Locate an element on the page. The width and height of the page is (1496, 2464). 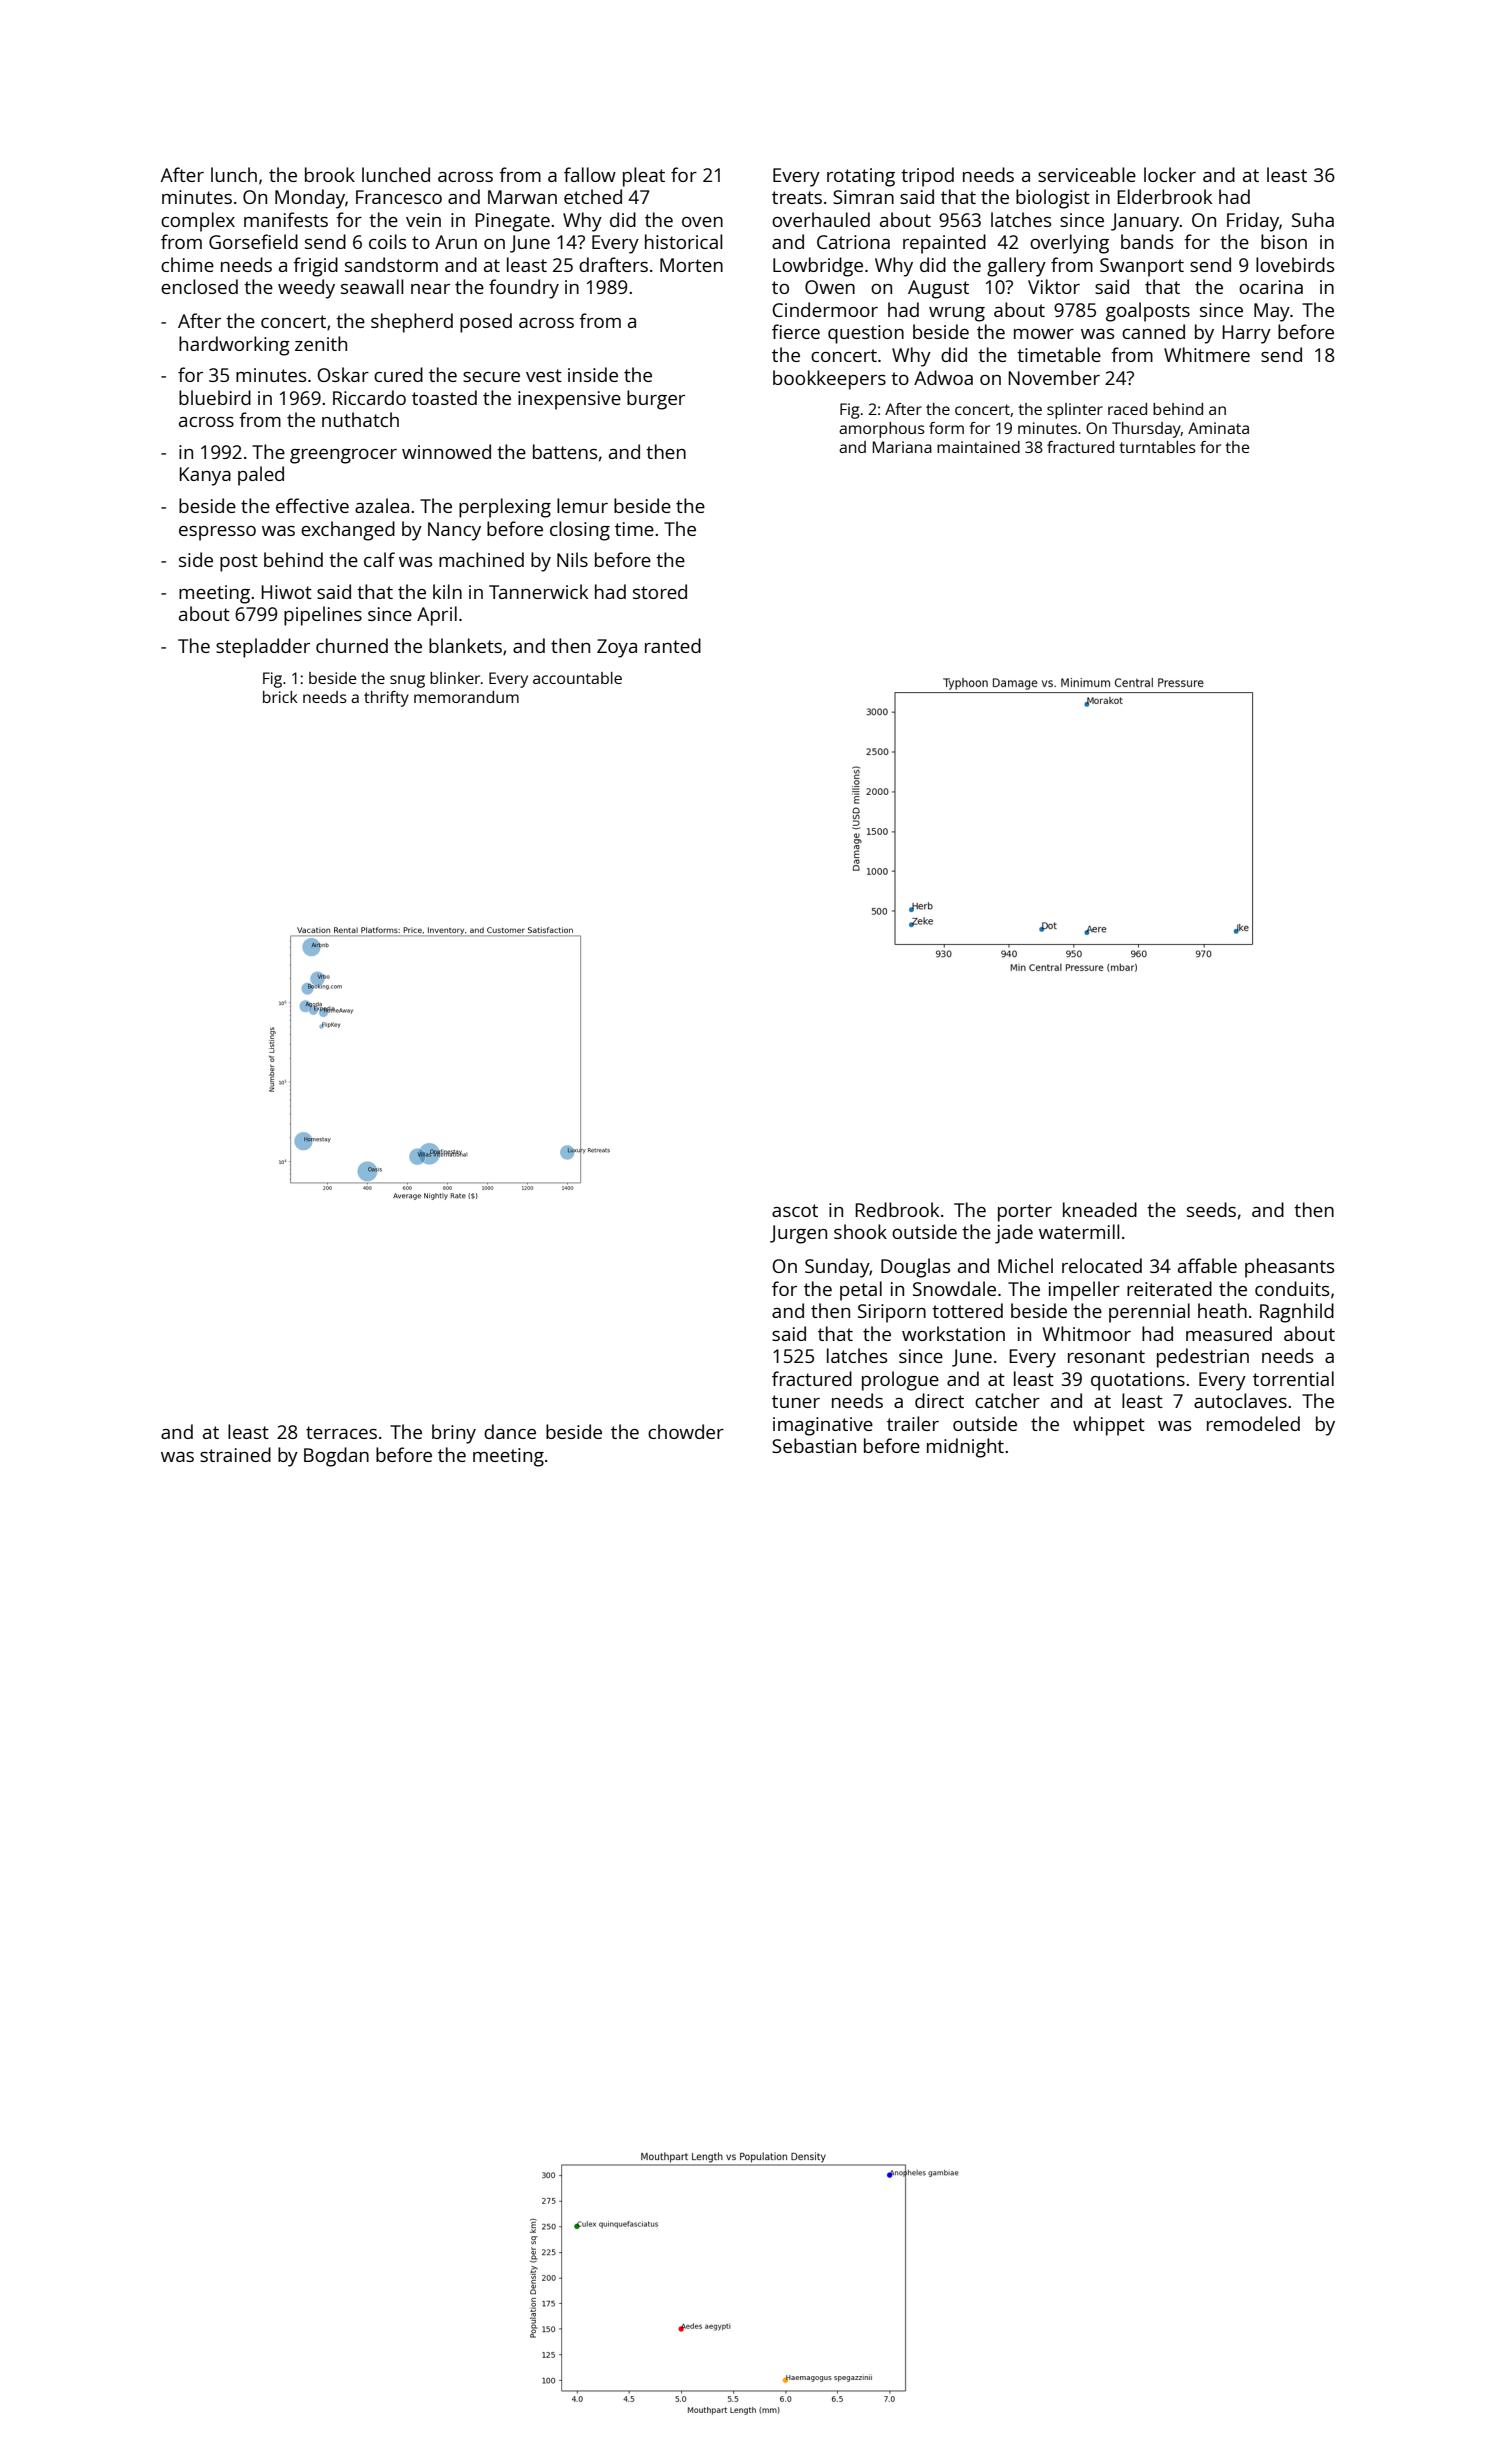
porter is located at coordinates (1025, 1213).
